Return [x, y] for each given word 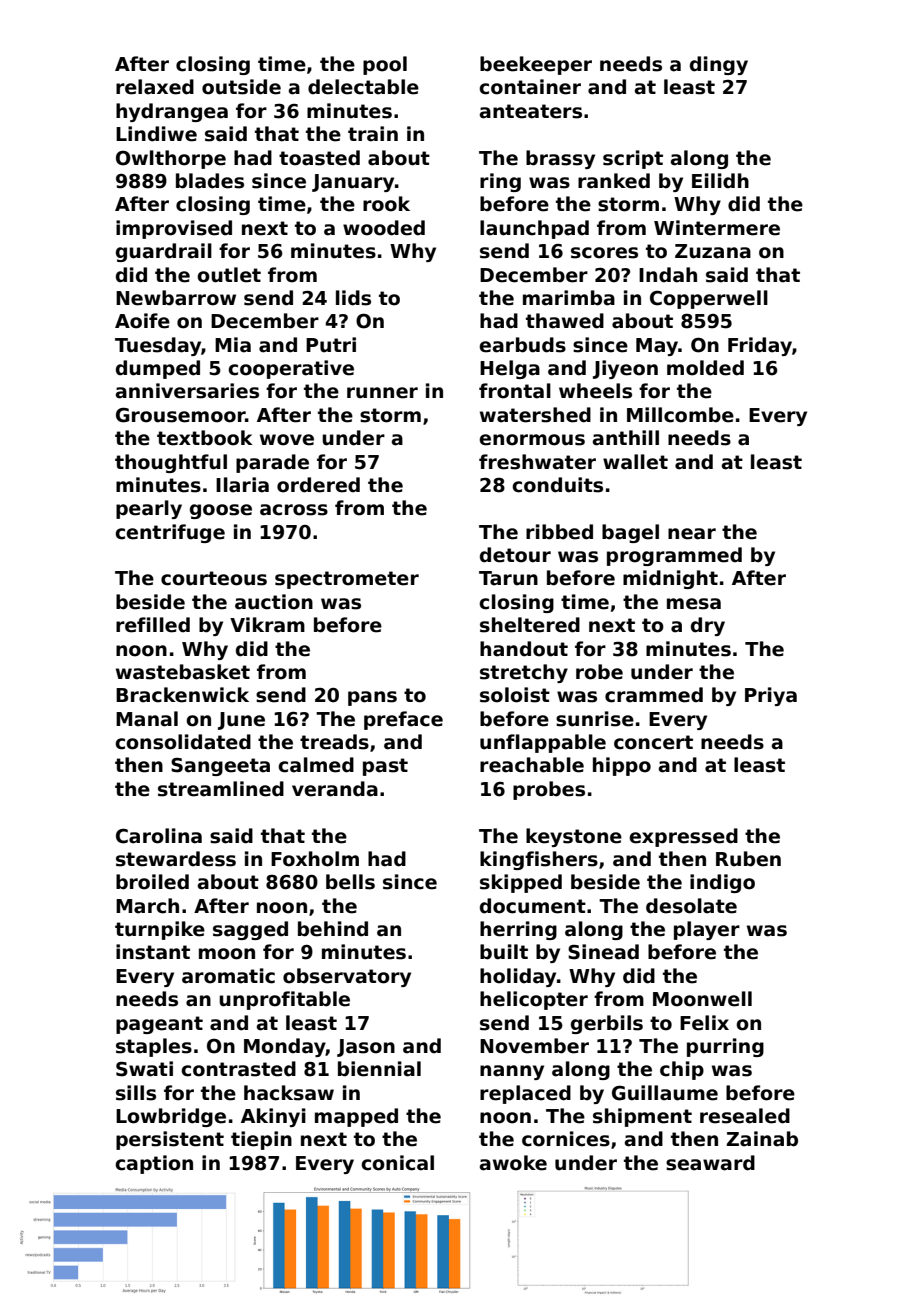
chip [682, 1070]
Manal [147, 719]
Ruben [748, 859]
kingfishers [539, 860]
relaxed [155, 87]
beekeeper [536, 65]
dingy [719, 65]
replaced [525, 1094]
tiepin [261, 1140]
